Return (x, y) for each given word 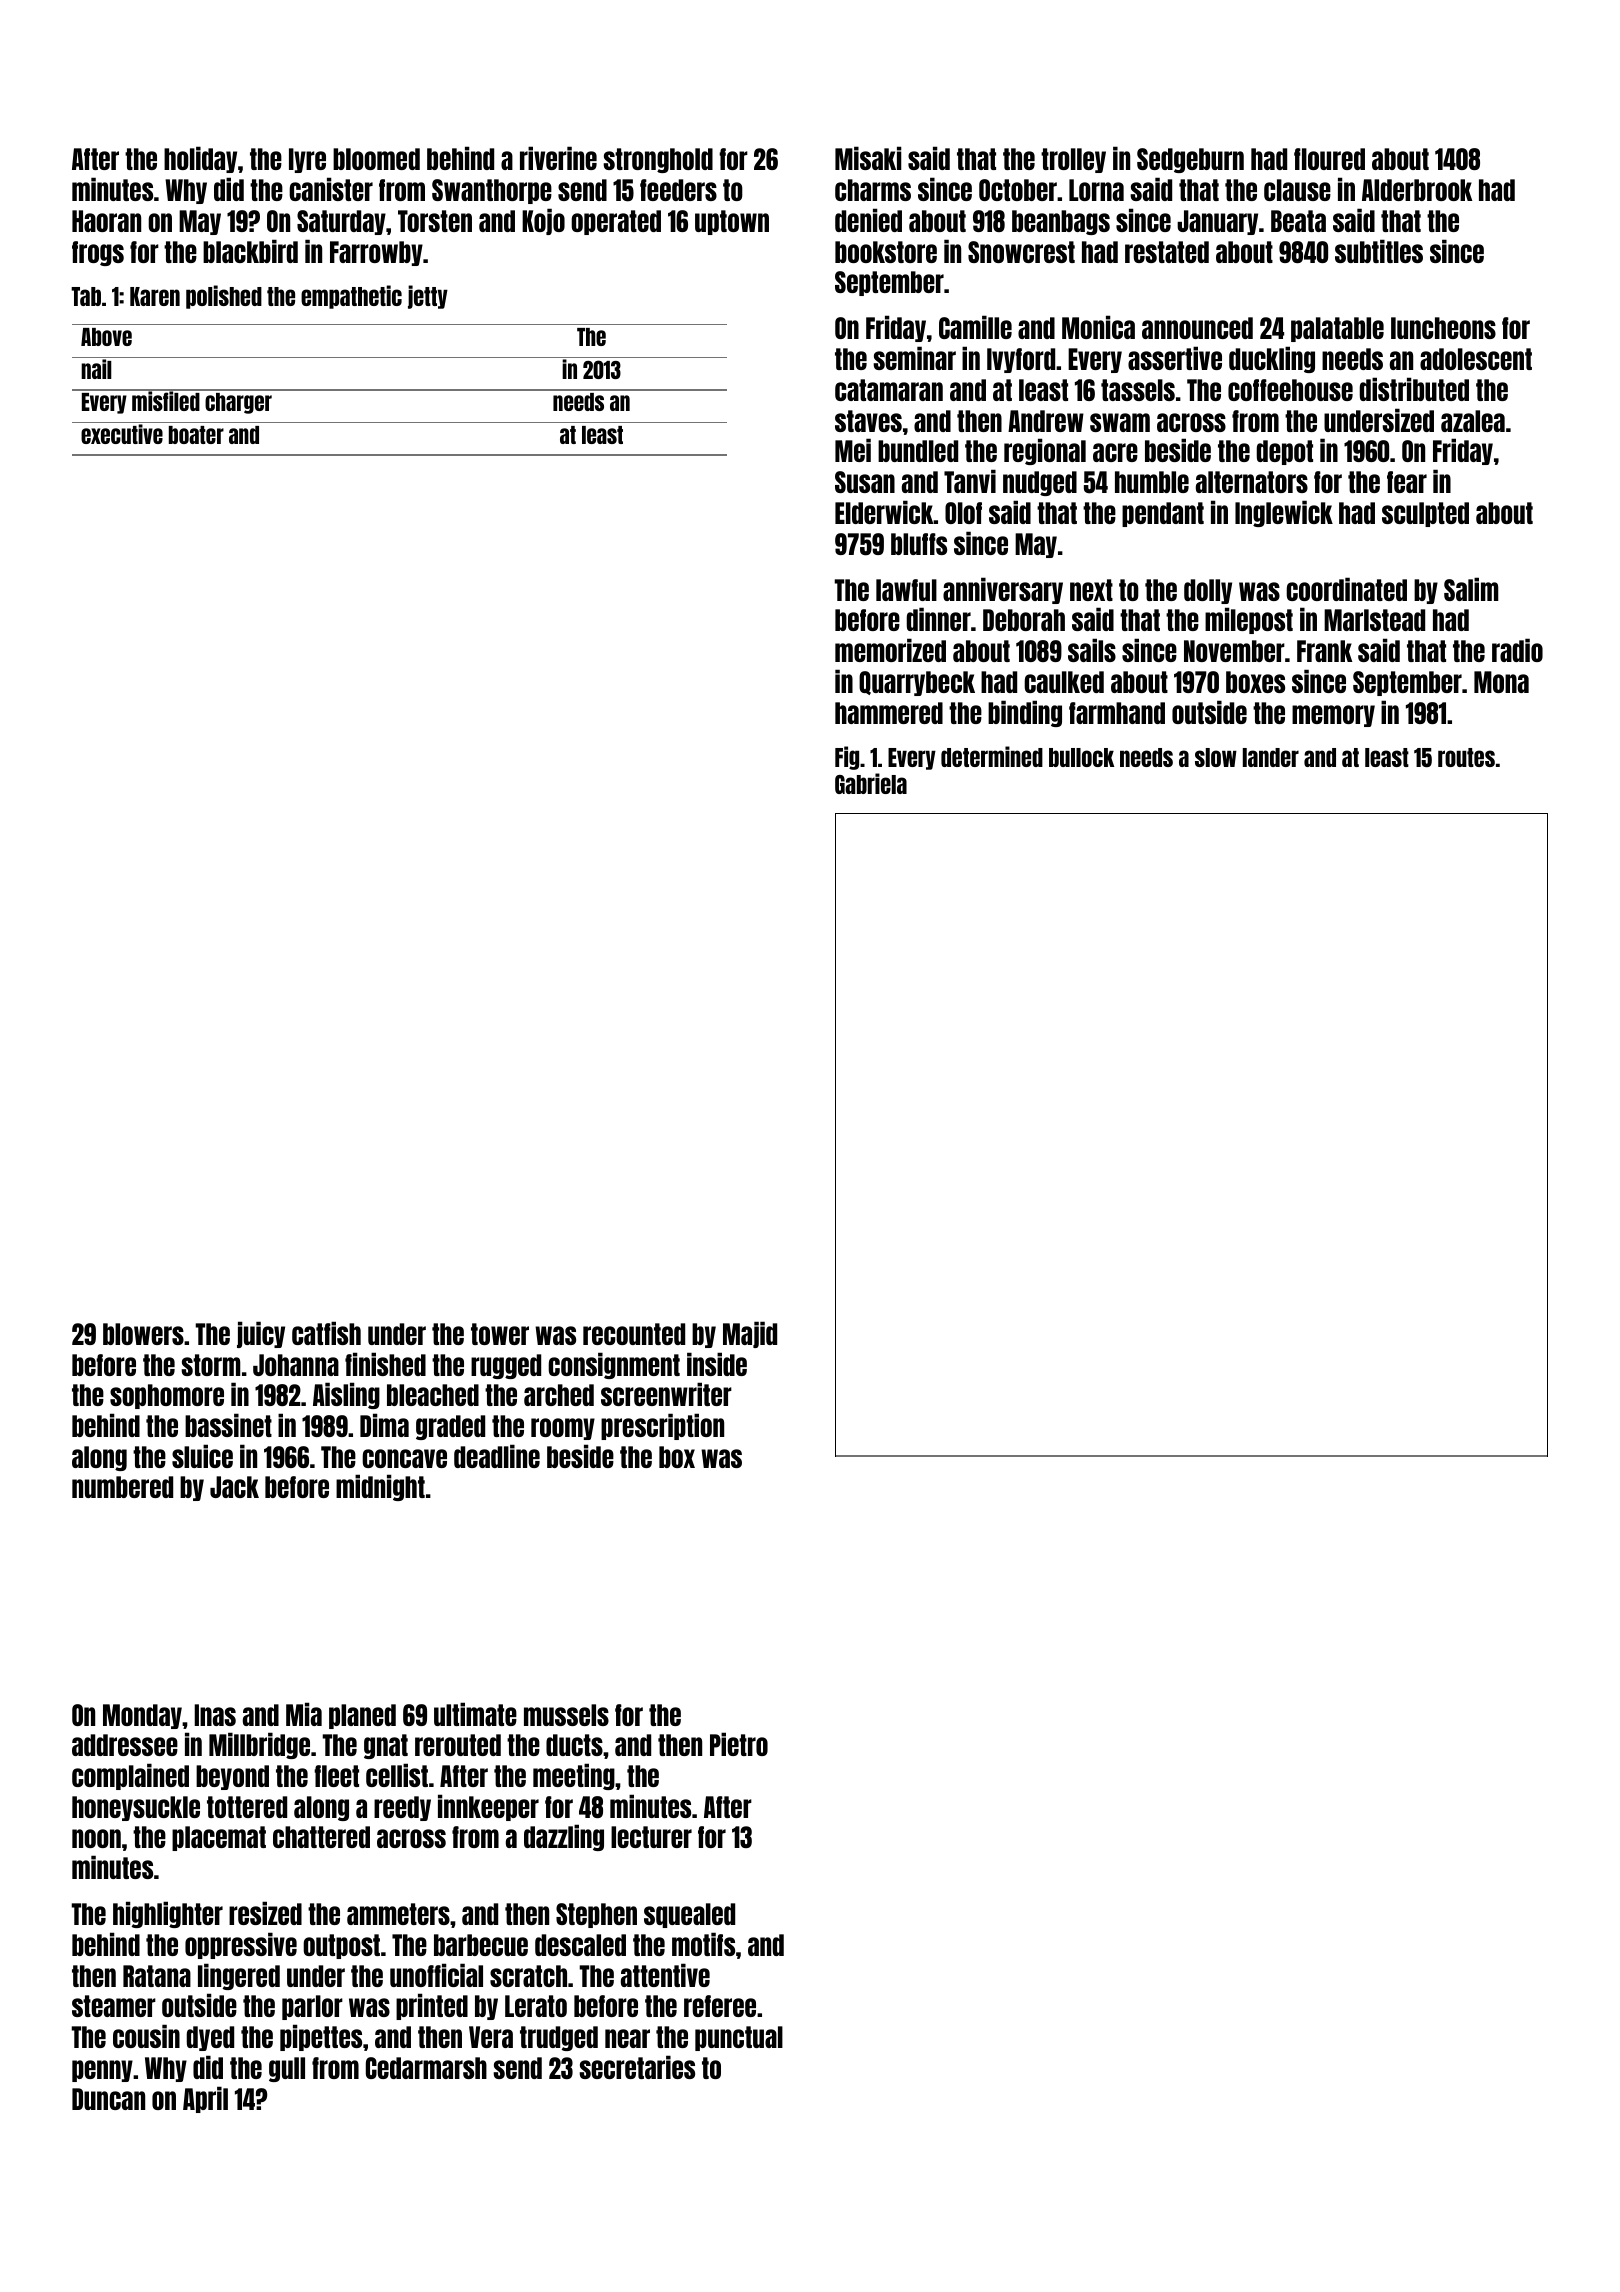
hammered (889, 713)
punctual (739, 2038)
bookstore (886, 252)
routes (1466, 757)
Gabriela (871, 783)
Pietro (739, 1744)
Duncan (108, 2099)
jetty (428, 297)
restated (1167, 252)
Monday (142, 1716)
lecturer (651, 1837)
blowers (143, 1334)
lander (1271, 757)
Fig (847, 758)
